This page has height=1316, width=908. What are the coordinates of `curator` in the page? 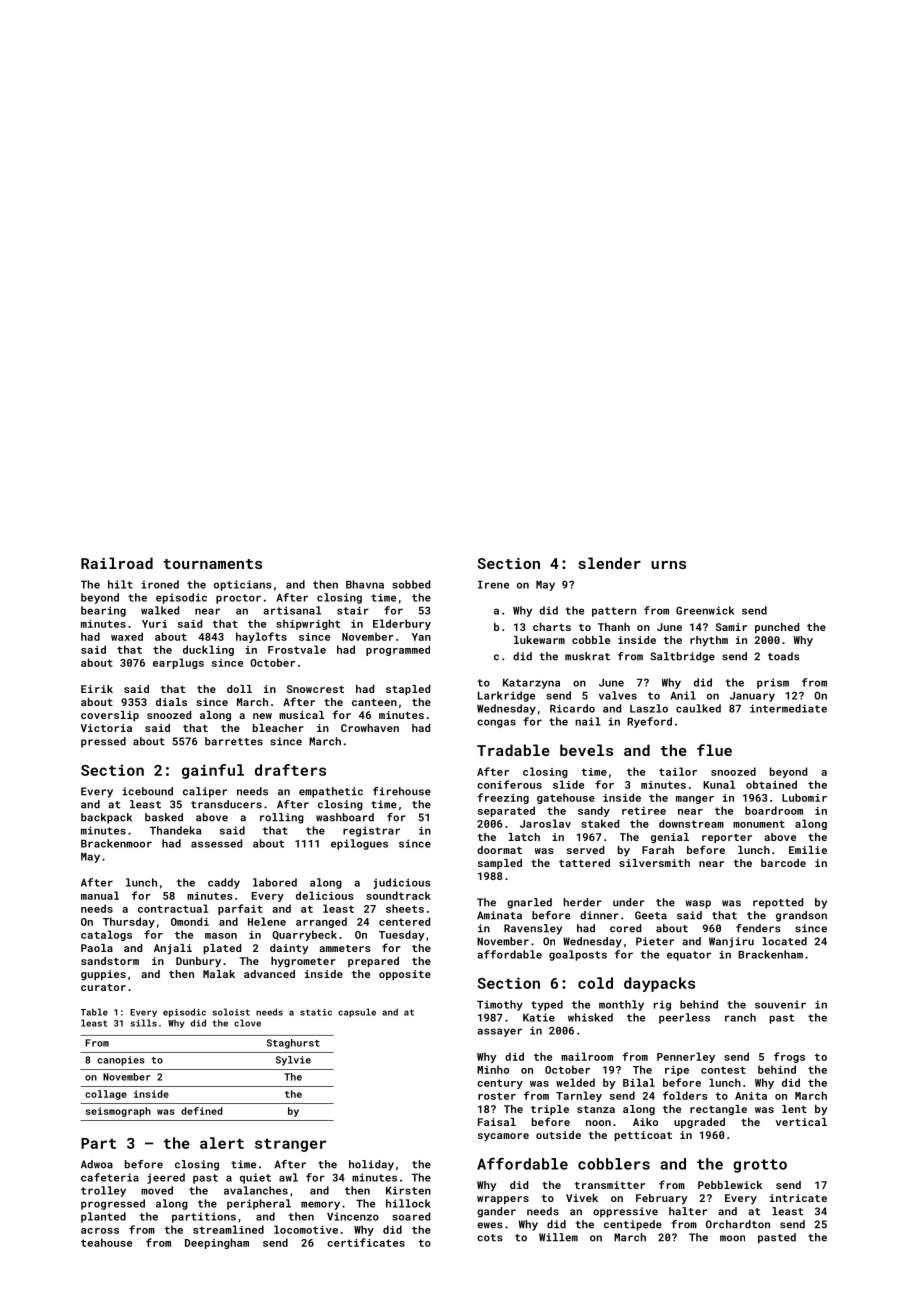 It's located at (103, 987).
